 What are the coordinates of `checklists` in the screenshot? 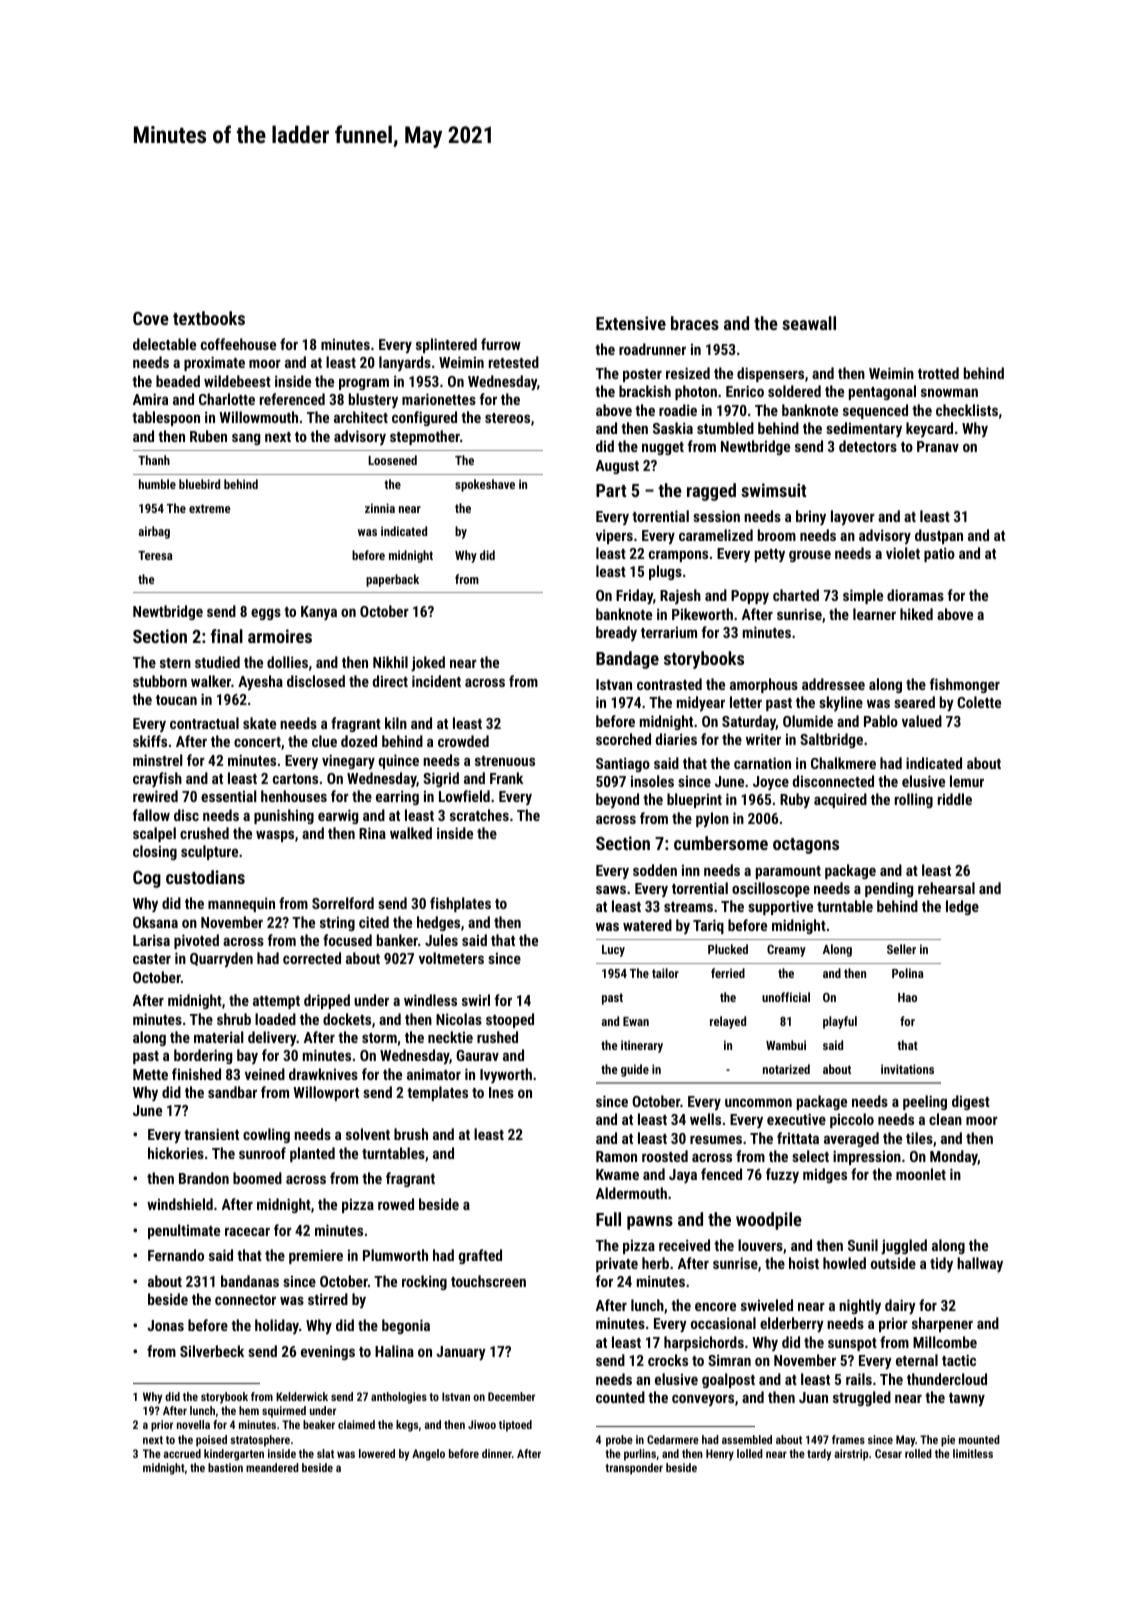 It's located at (967, 410).
